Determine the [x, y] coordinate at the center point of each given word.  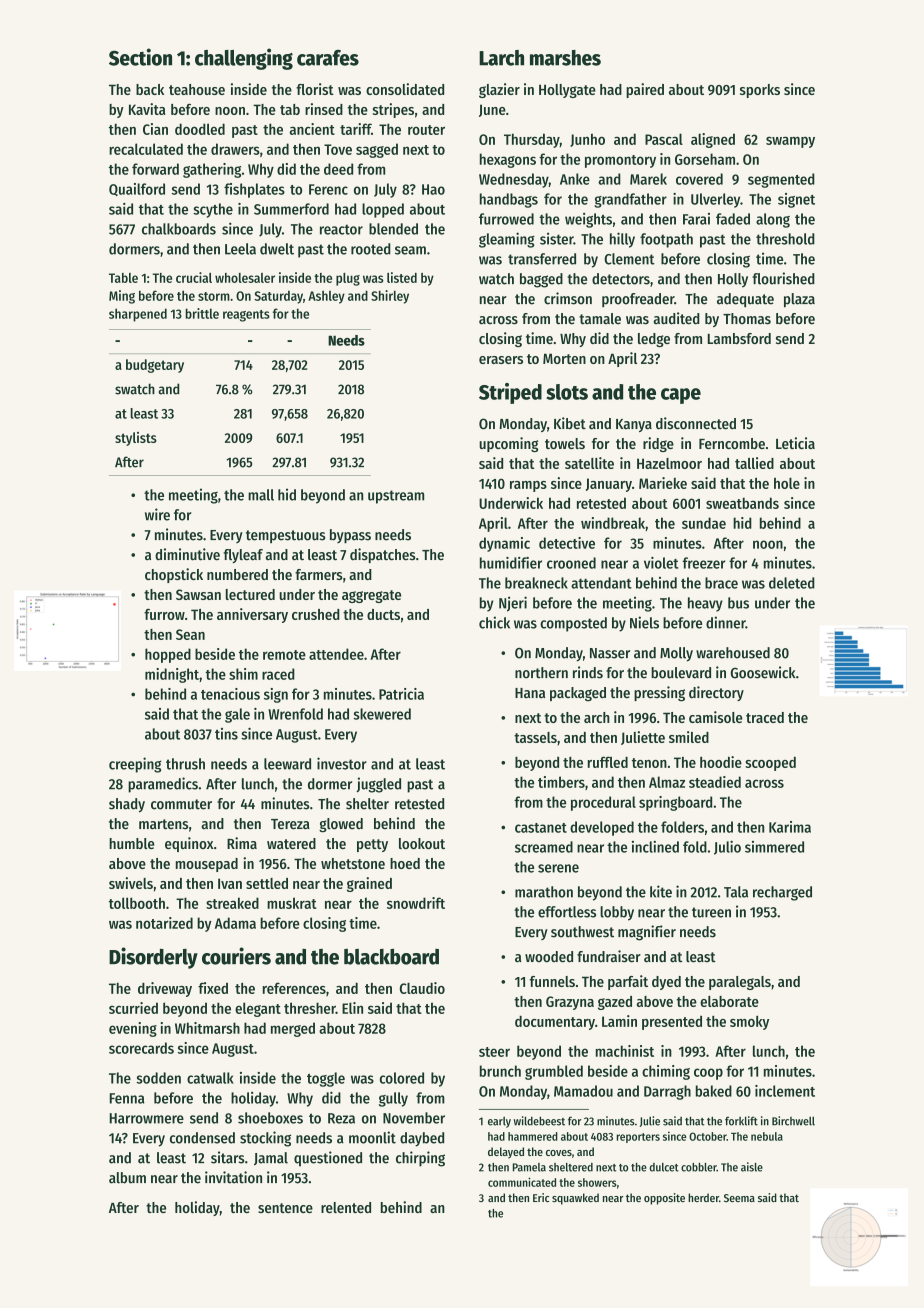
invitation [233, 1177]
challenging [244, 59]
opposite [664, 1199]
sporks [760, 91]
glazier [499, 90]
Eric [541, 1197]
